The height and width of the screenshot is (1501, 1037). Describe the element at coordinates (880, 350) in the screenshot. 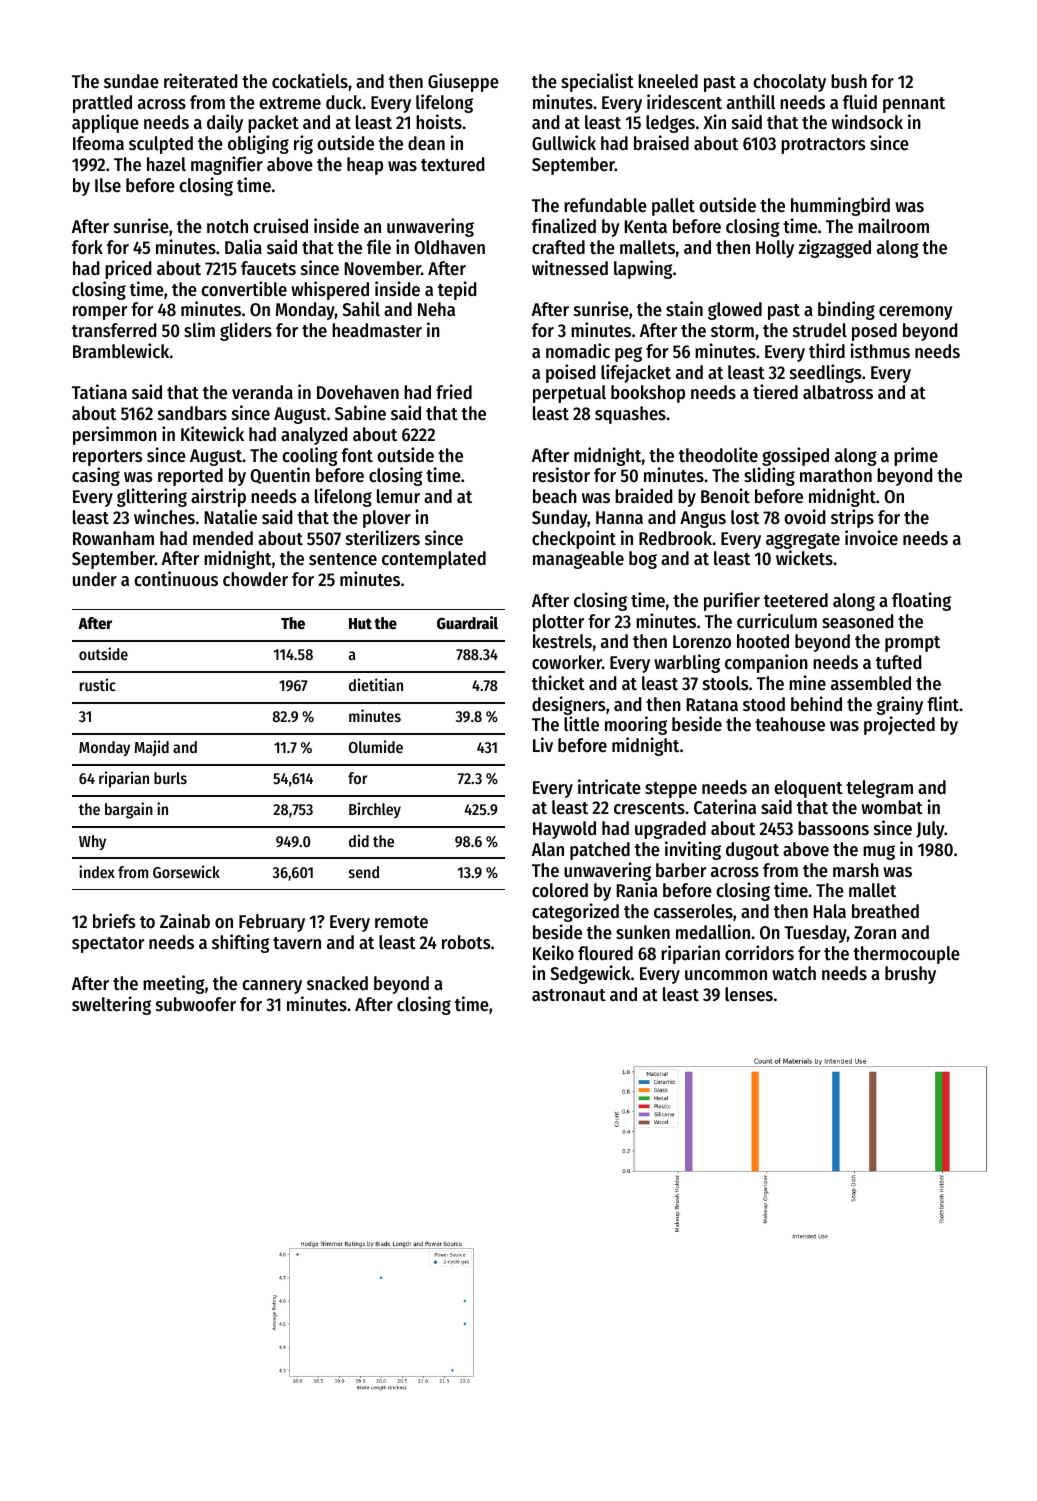

I see `isthmus` at that location.
